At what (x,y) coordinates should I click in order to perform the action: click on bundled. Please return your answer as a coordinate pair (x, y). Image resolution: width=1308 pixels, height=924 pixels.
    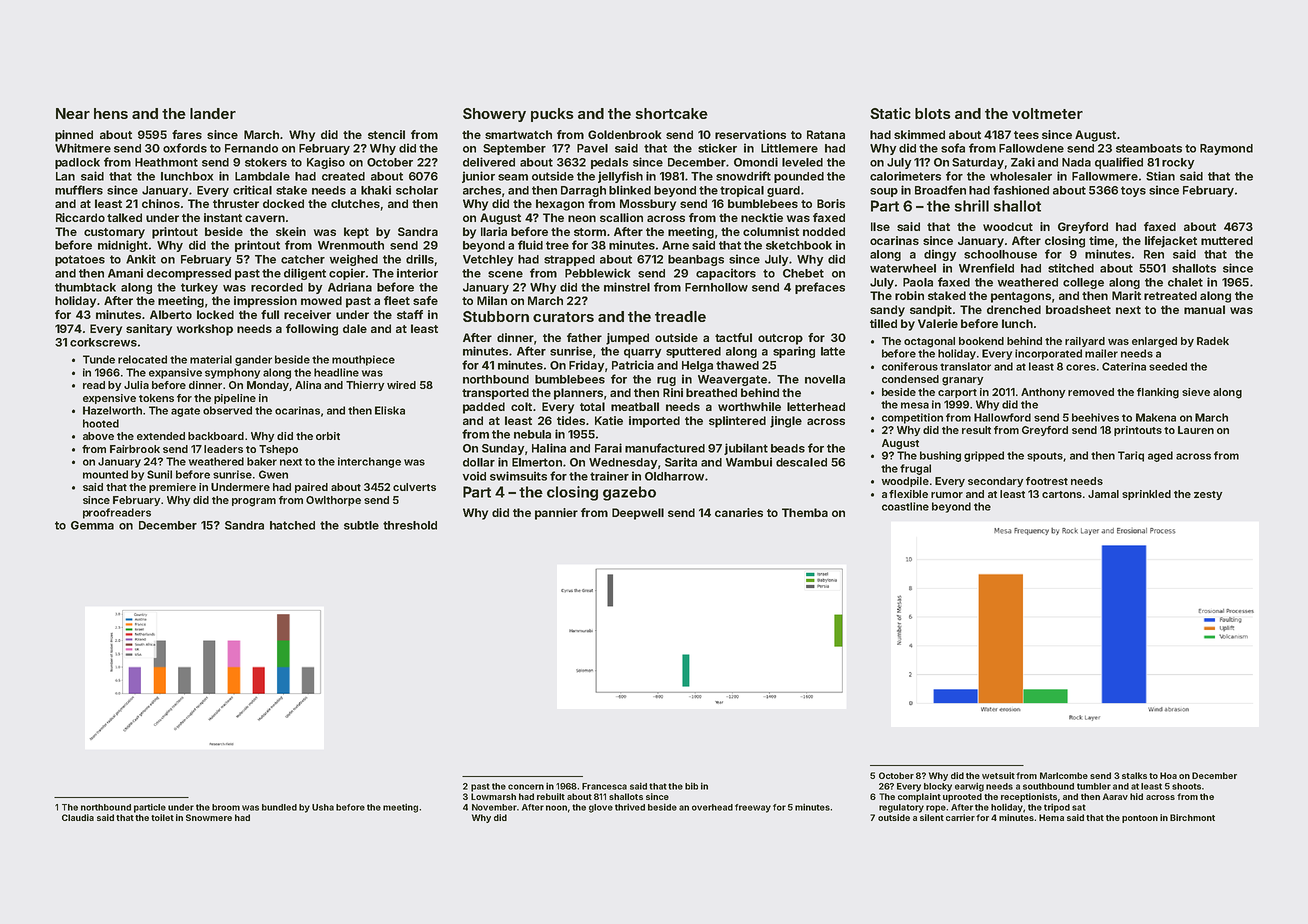
    Looking at the image, I should click on (279, 807).
